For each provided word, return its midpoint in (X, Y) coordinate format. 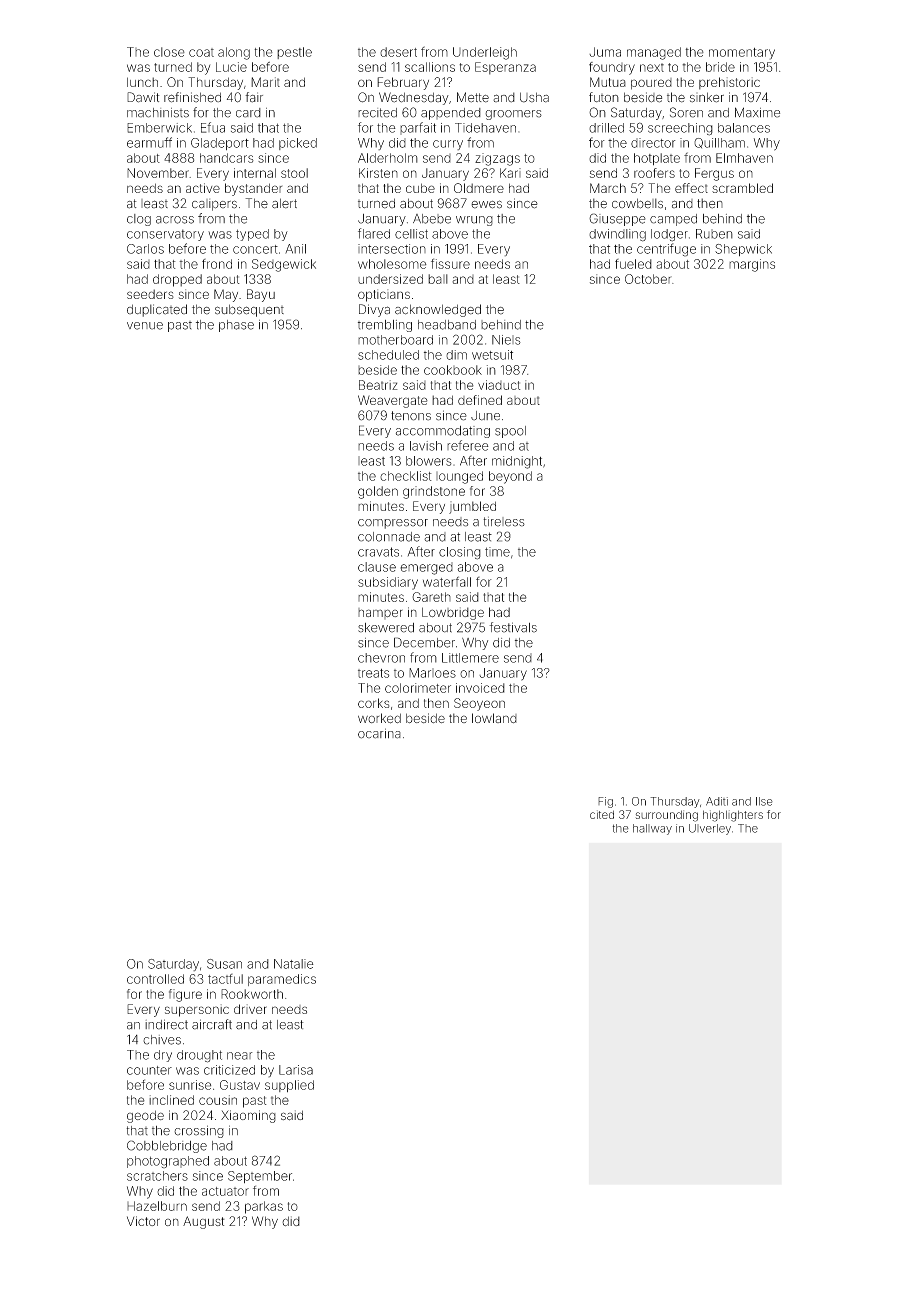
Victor (143, 1221)
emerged (426, 568)
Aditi (717, 801)
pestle (294, 53)
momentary (742, 54)
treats (373, 673)
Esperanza (505, 68)
